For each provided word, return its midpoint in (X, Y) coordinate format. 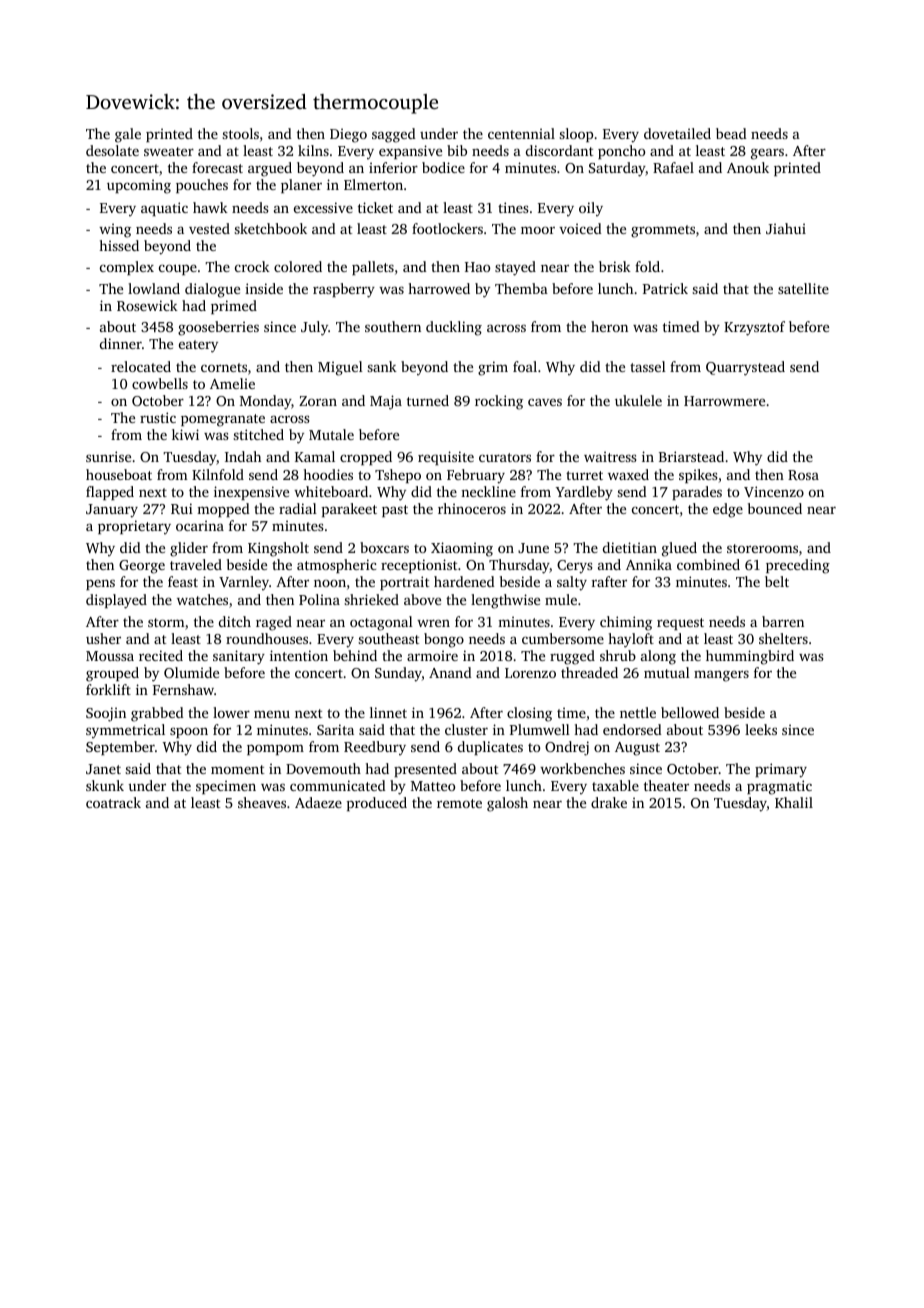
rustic (158, 417)
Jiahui (786, 228)
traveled (196, 564)
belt (777, 581)
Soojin (106, 714)
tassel (648, 366)
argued (270, 169)
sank (382, 366)
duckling (454, 328)
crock (252, 266)
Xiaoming (462, 549)
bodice (443, 167)
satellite (803, 288)
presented (425, 770)
